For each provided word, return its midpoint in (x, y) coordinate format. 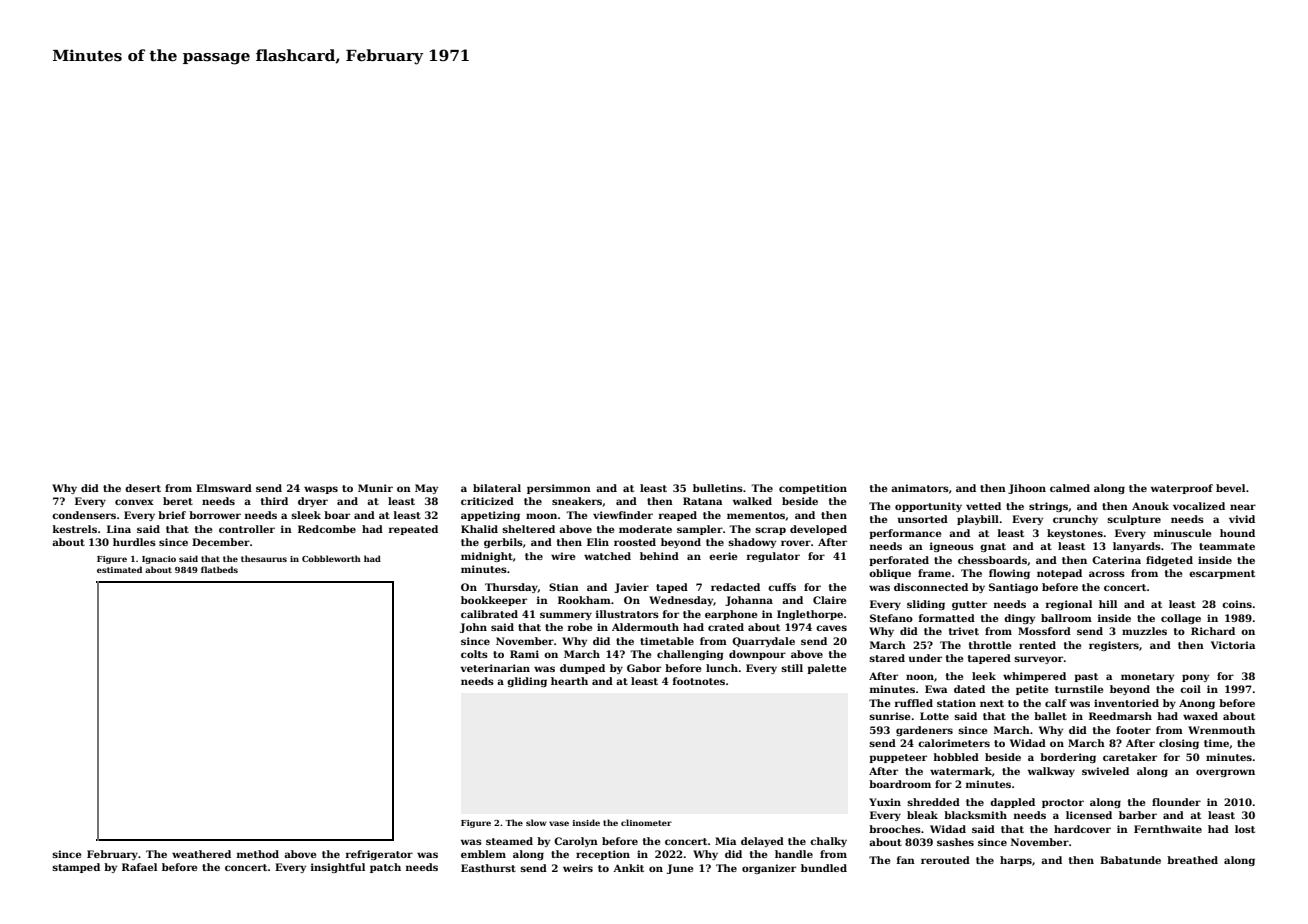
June (680, 869)
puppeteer (898, 758)
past (1086, 677)
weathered (201, 854)
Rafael (139, 867)
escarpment (1222, 574)
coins (1237, 604)
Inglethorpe (810, 615)
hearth (569, 681)
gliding (527, 682)
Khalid (479, 529)
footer (1133, 730)
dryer (313, 502)
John (473, 628)
